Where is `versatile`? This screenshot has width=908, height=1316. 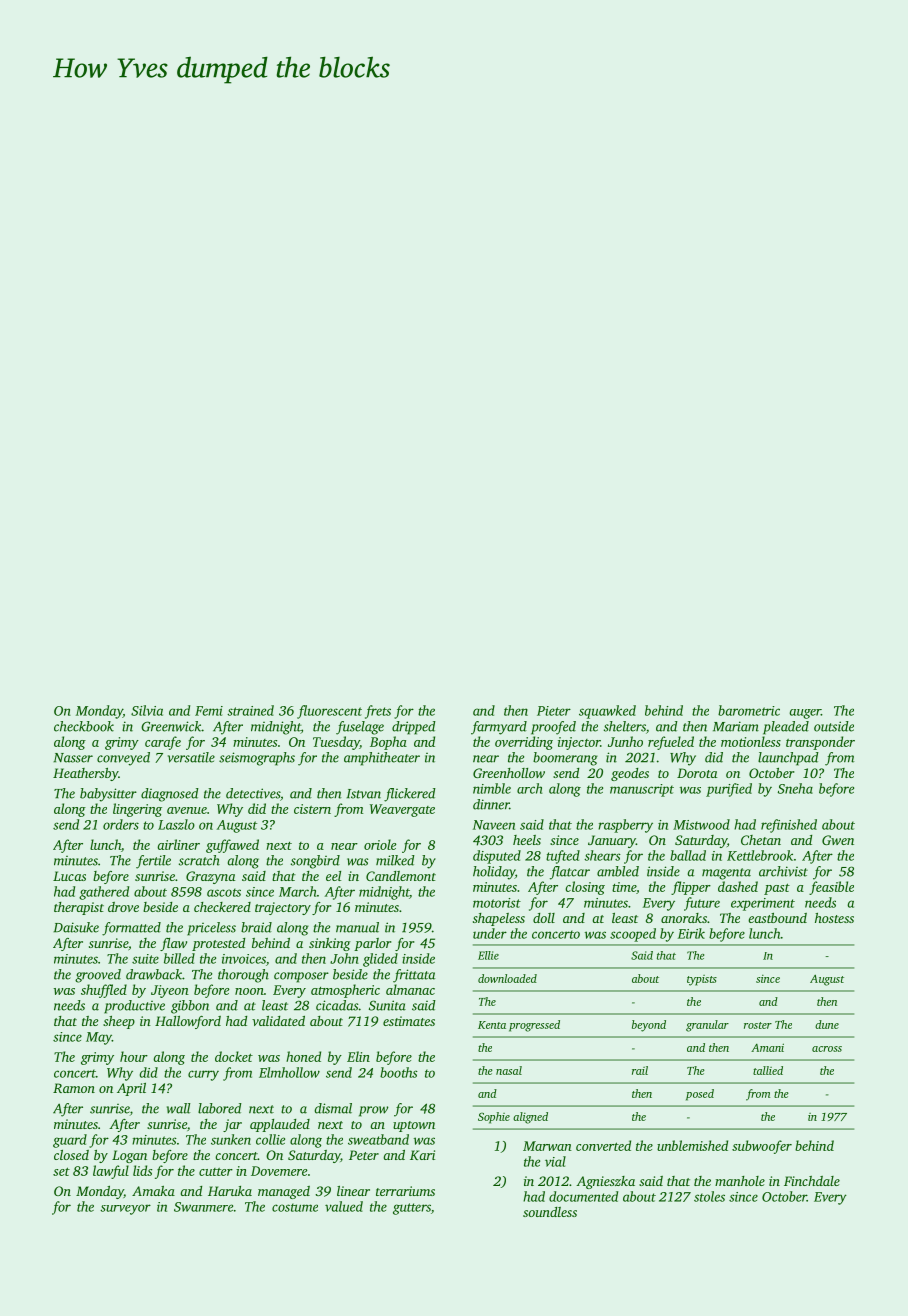
versatile is located at coordinates (191, 757).
